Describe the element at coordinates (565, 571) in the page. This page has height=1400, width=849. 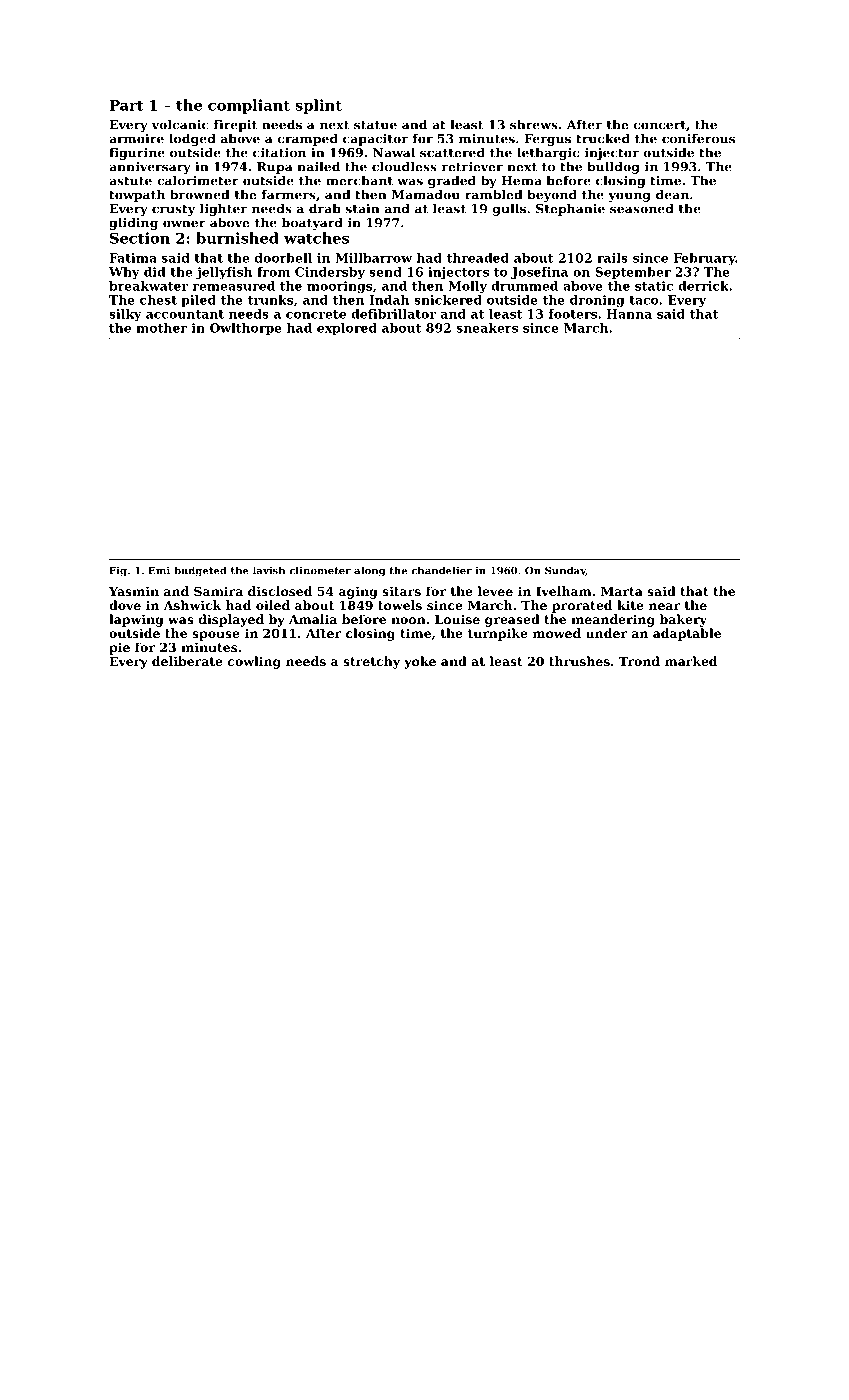
I see `Sunday` at that location.
